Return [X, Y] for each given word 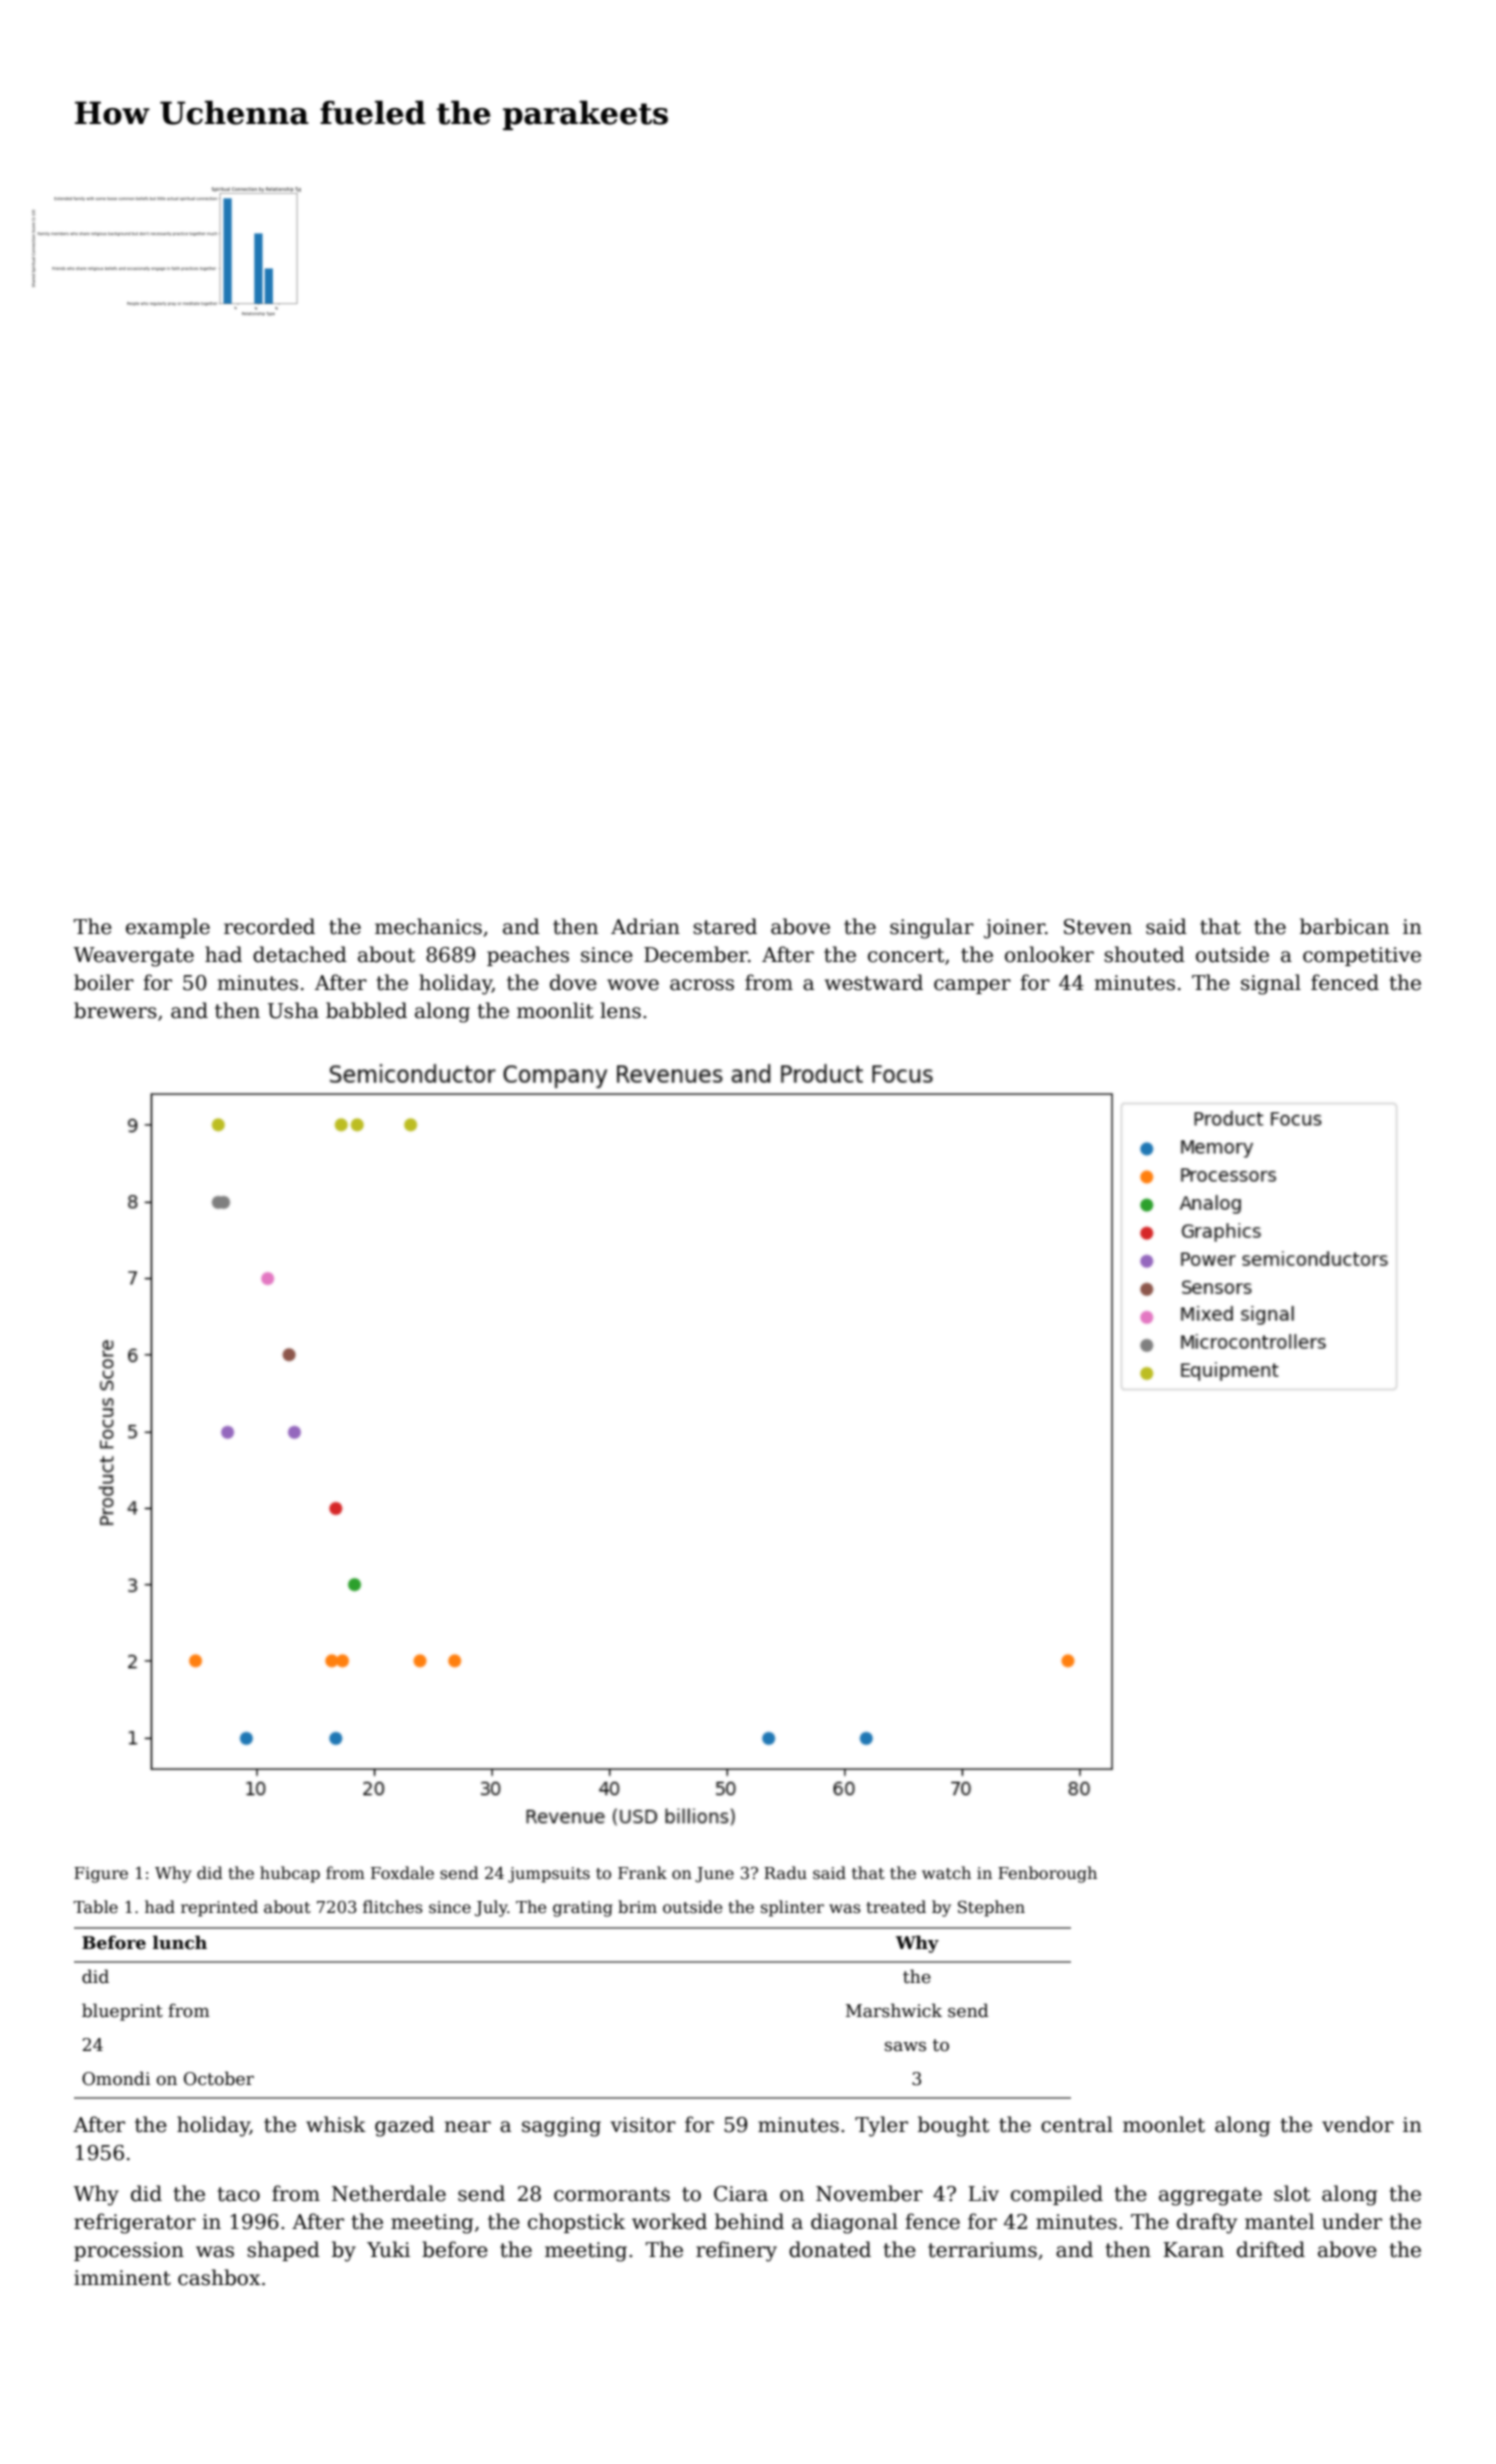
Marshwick [894, 2010]
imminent [122, 2278]
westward [874, 982]
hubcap [290, 1874]
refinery [736, 2251]
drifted [1271, 2249]
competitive [1362, 956]
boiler [104, 982]
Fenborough [1047, 1874]
